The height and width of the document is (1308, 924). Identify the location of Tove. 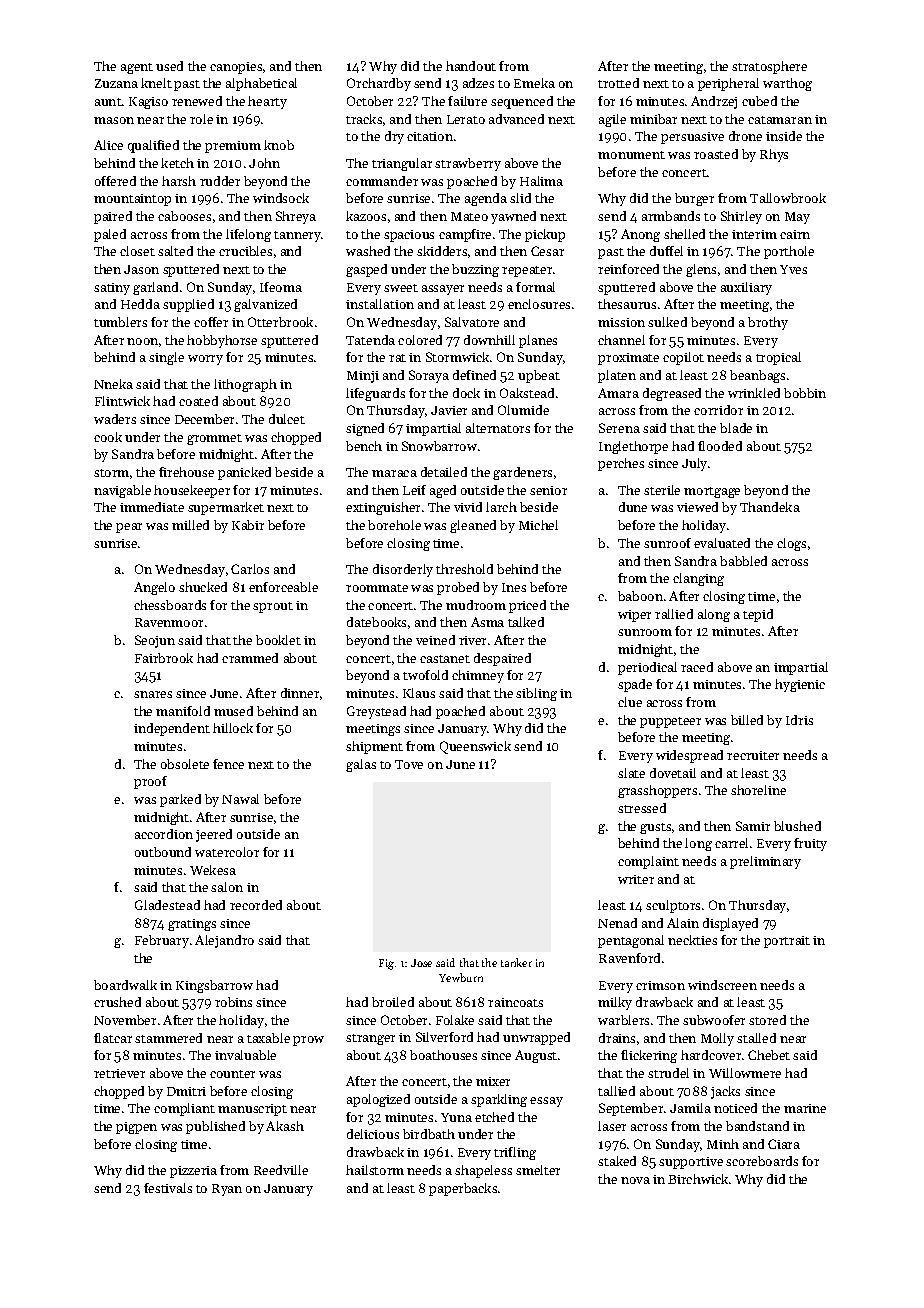
(409, 764).
